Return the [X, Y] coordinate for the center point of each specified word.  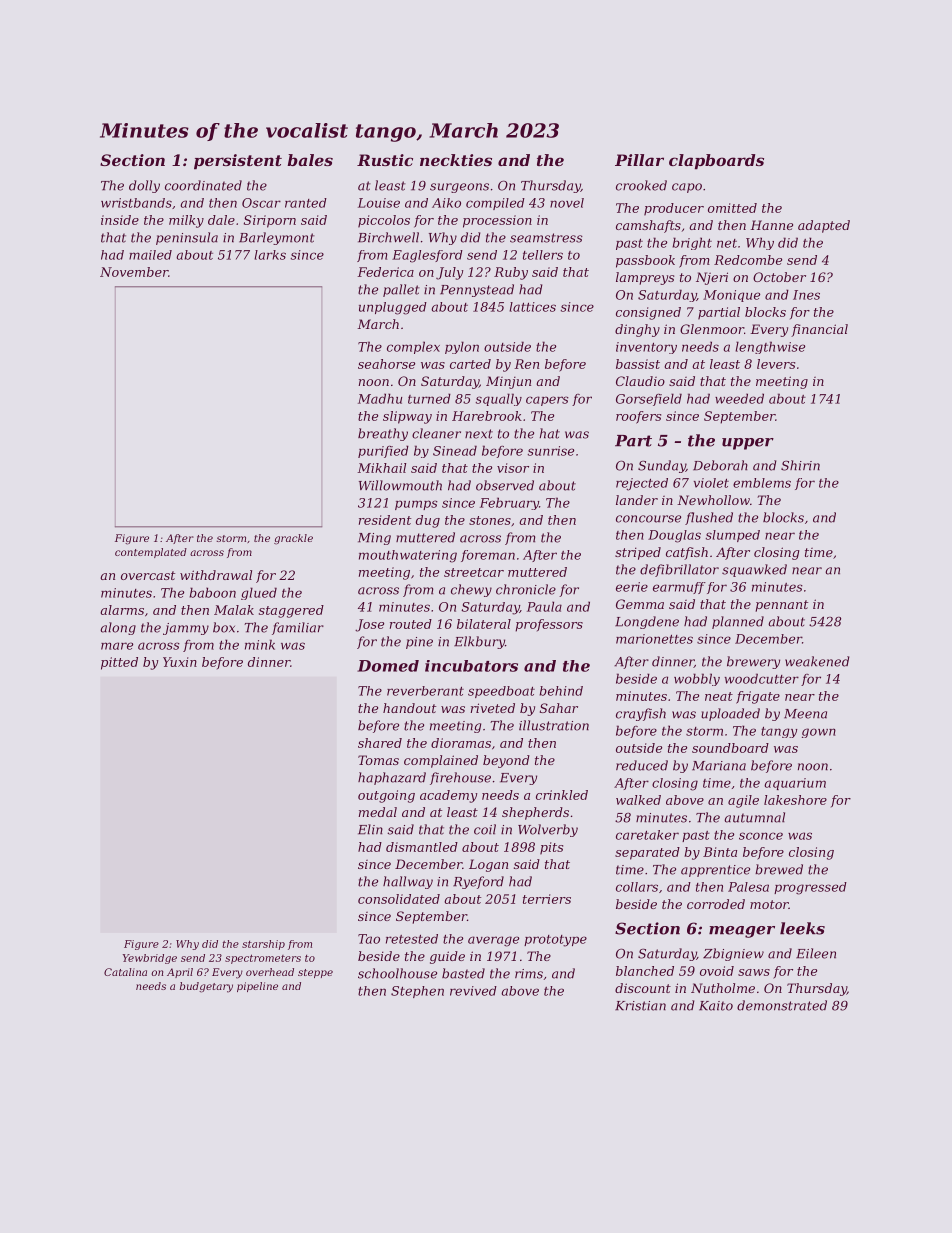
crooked [641, 185]
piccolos [384, 221]
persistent [238, 162]
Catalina [125, 972]
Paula [544, 606]
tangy [779, 732]
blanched [645, 971]
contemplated [151, 553]
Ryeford [478, 882]
